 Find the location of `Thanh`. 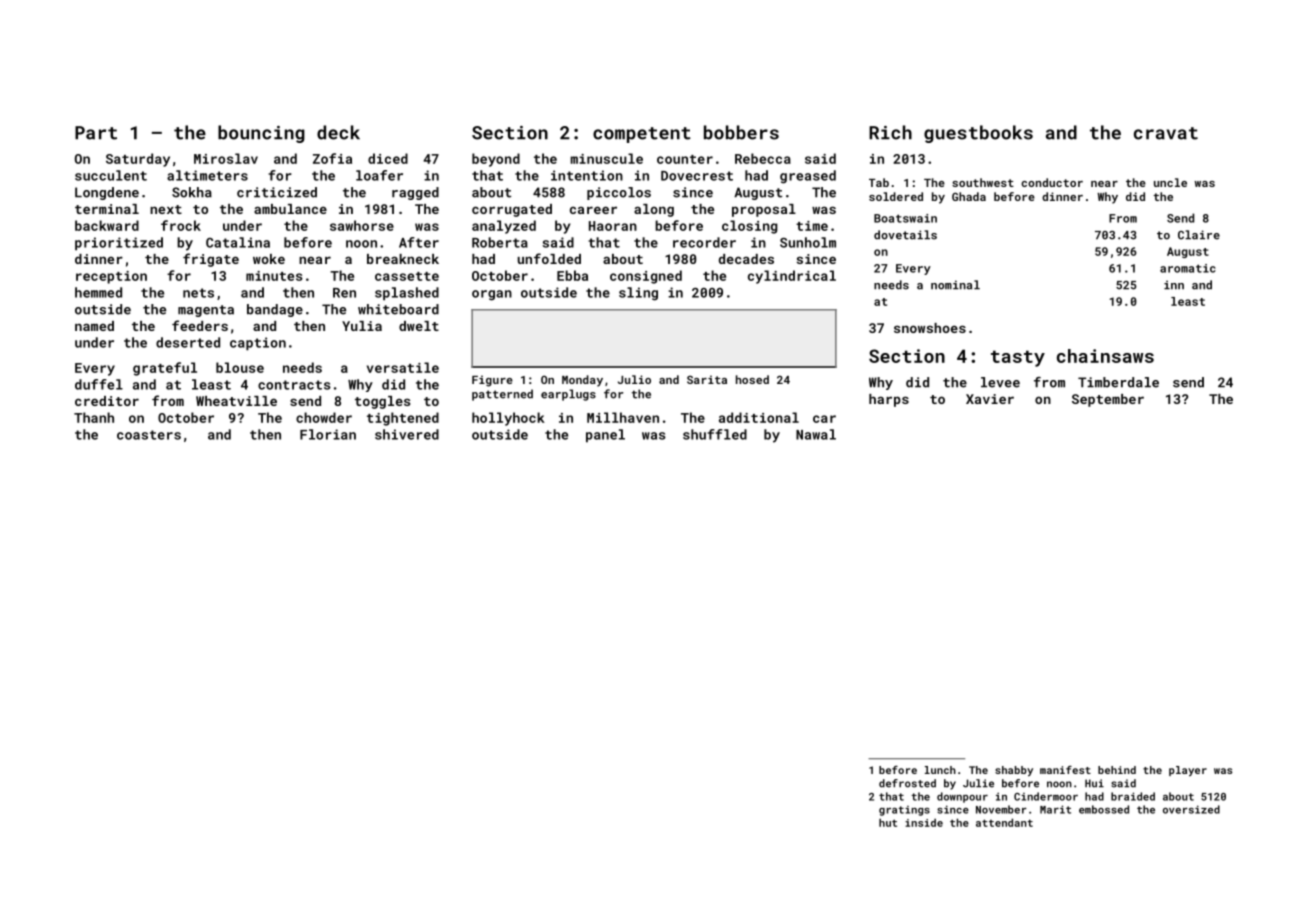

Thanh is located at coordinates (94, 417).
